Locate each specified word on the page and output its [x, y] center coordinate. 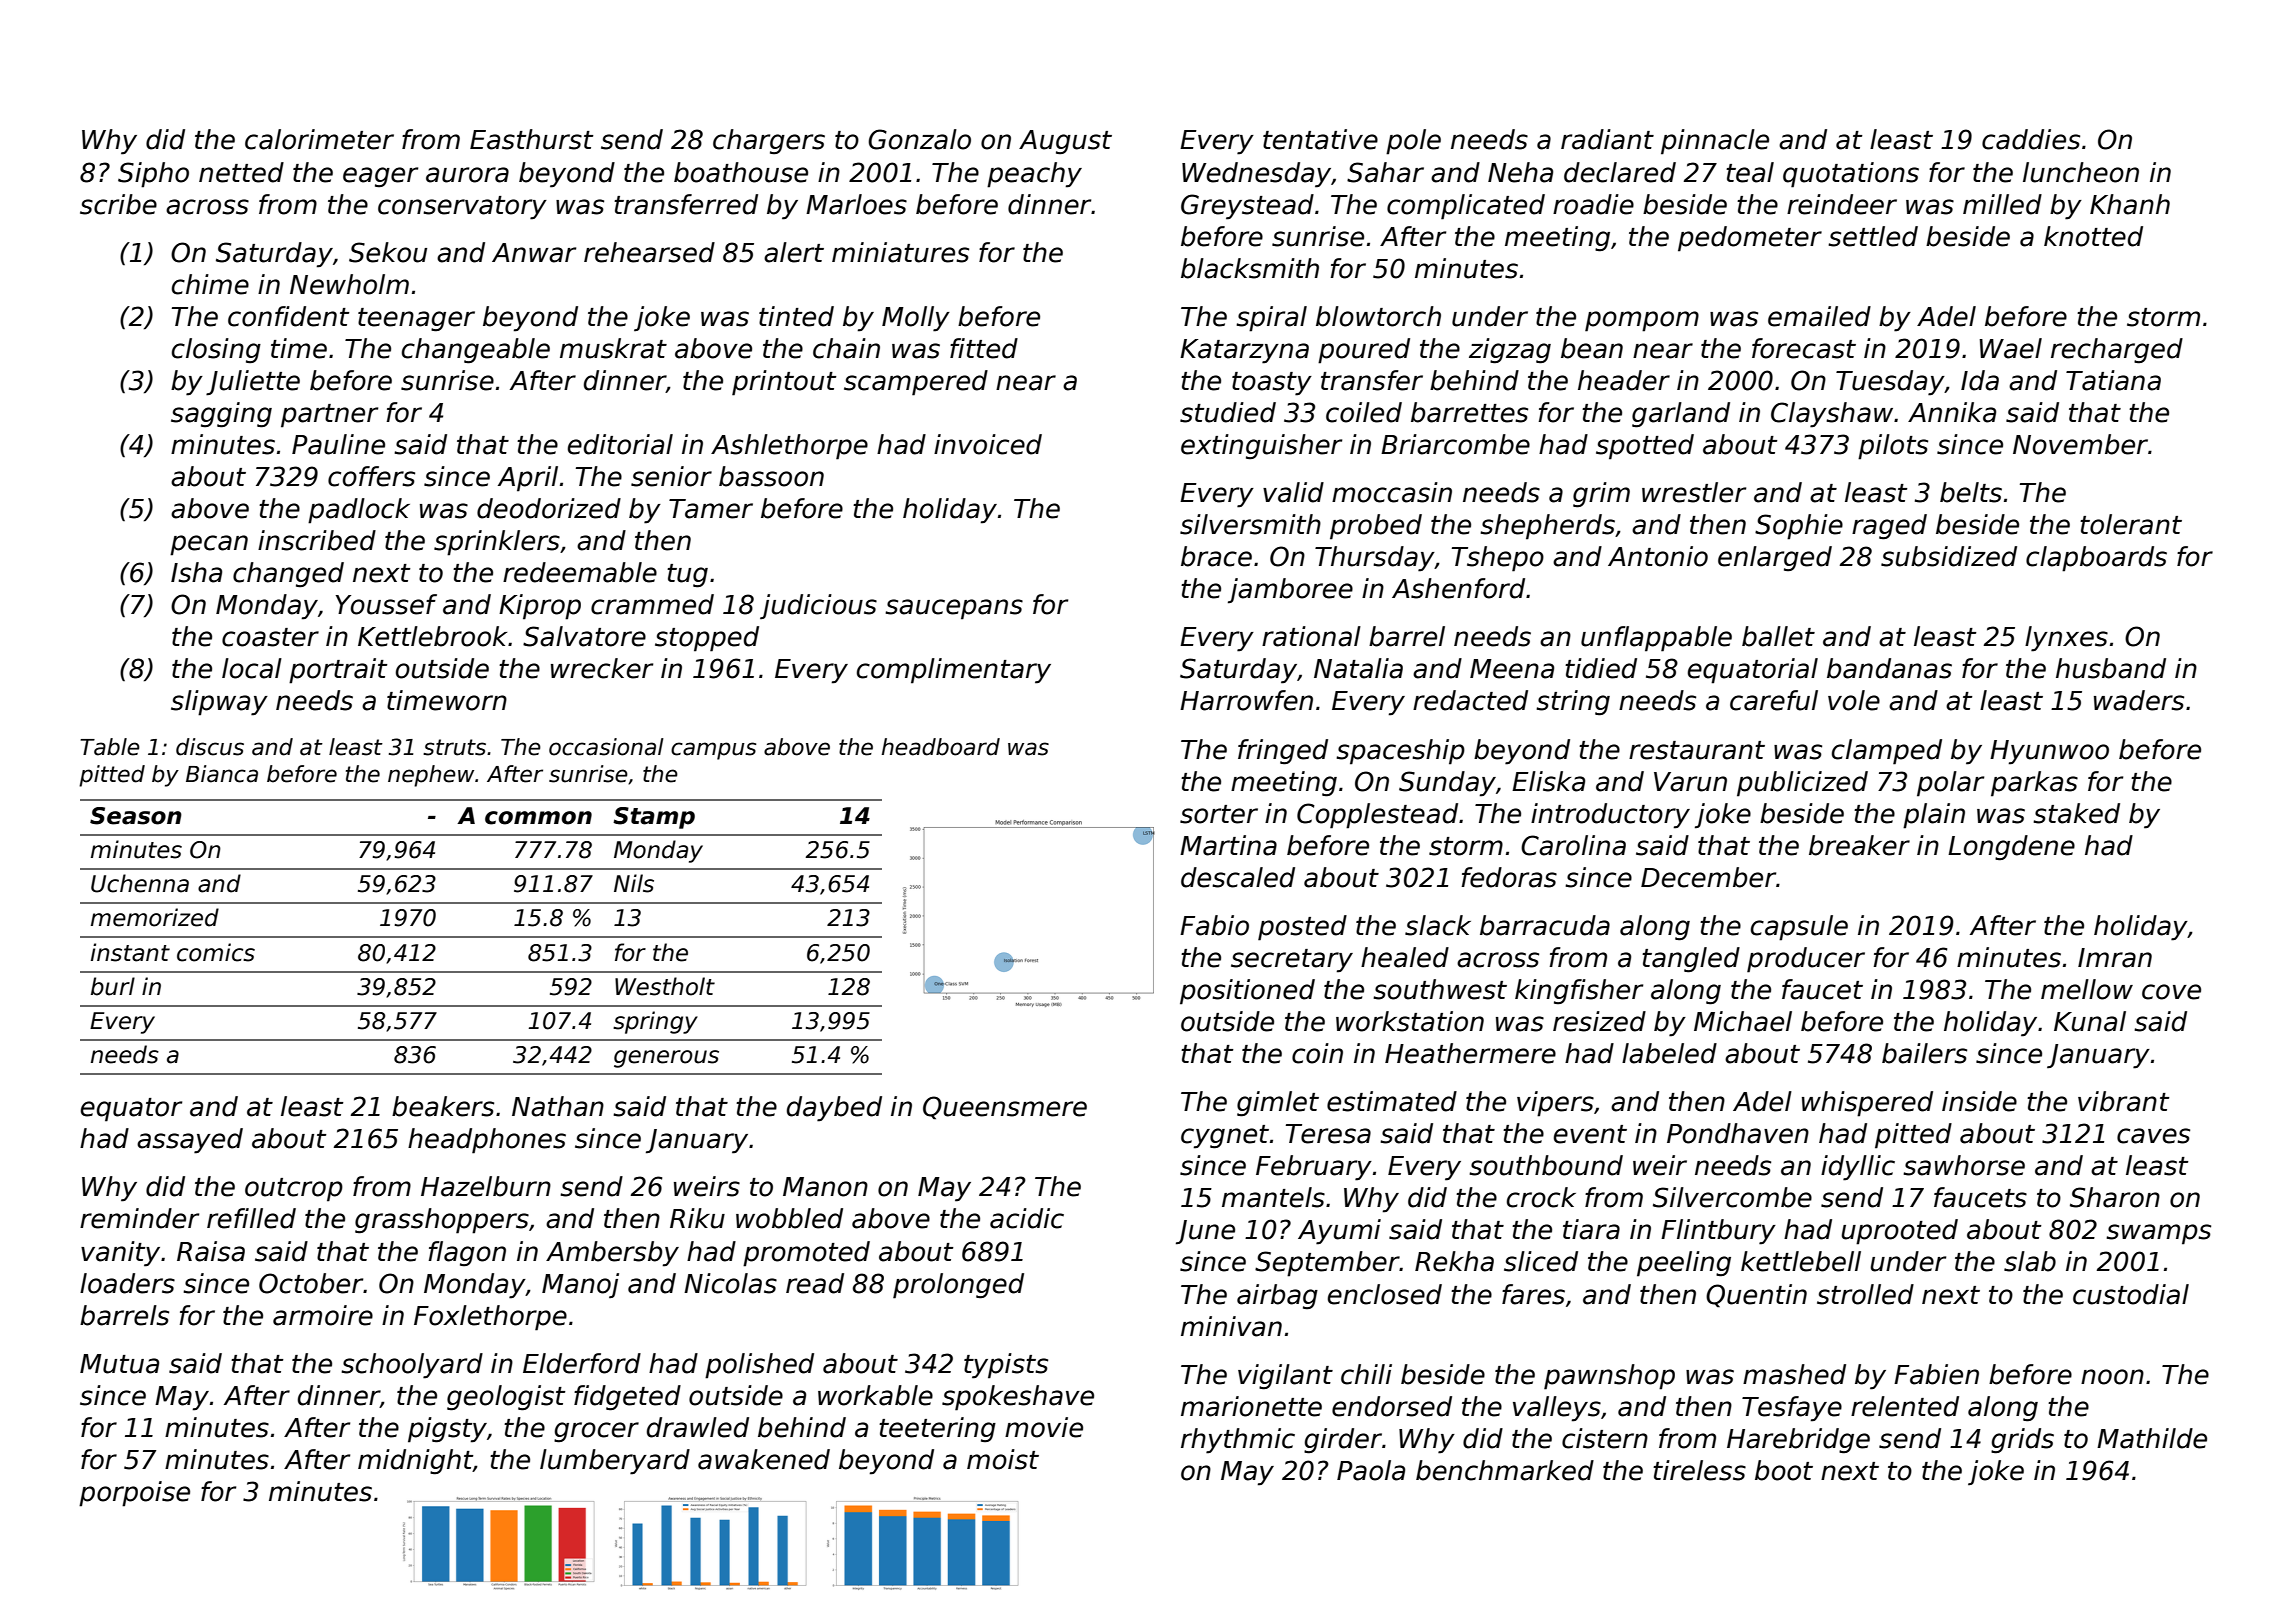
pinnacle [1715, 142]
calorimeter [319, 139]
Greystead [1247, 207]
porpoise [134, 1494]
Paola [1371, 1470]
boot [1784, 1470]
